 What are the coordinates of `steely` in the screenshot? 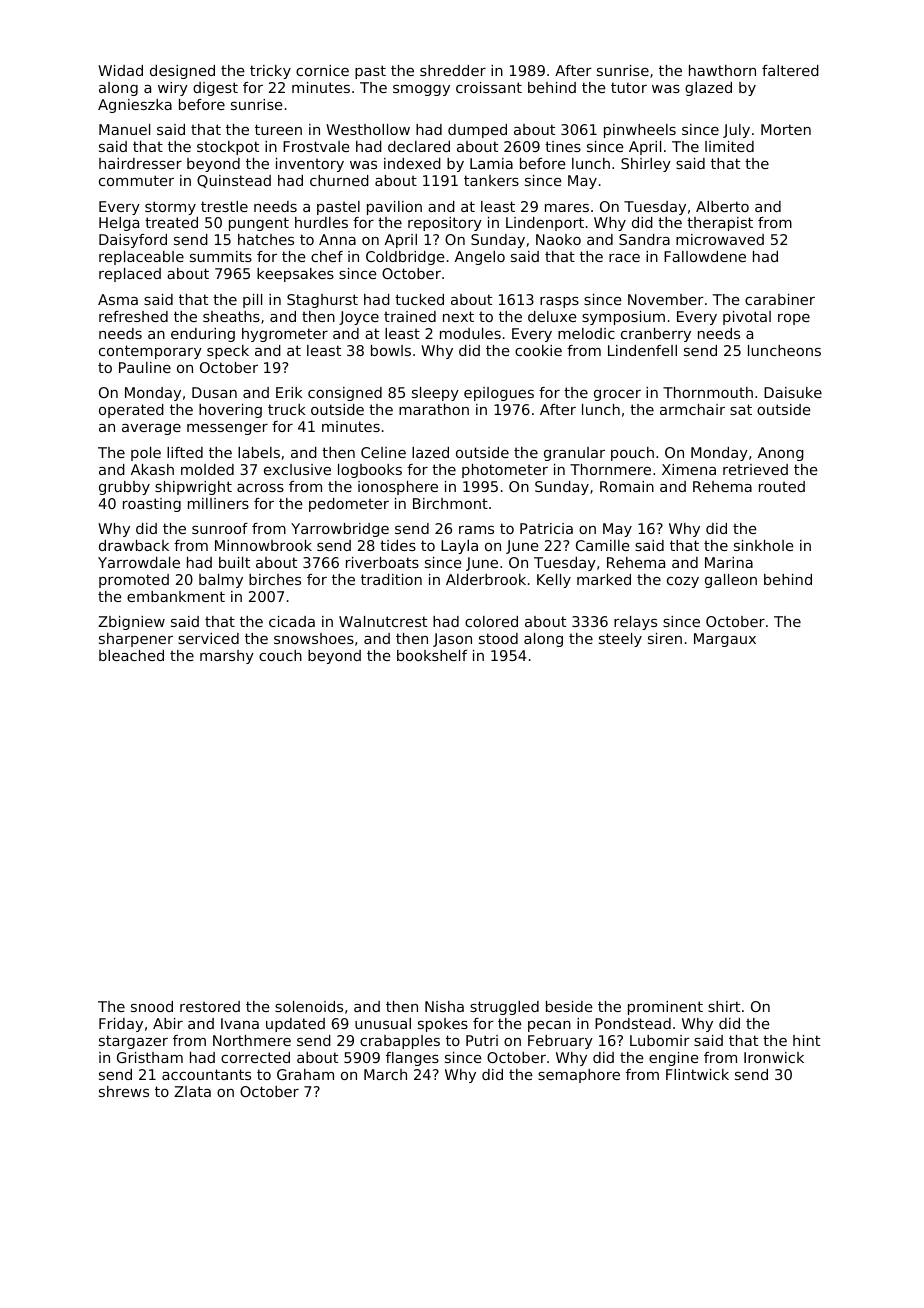 It's located at (620, 640).
